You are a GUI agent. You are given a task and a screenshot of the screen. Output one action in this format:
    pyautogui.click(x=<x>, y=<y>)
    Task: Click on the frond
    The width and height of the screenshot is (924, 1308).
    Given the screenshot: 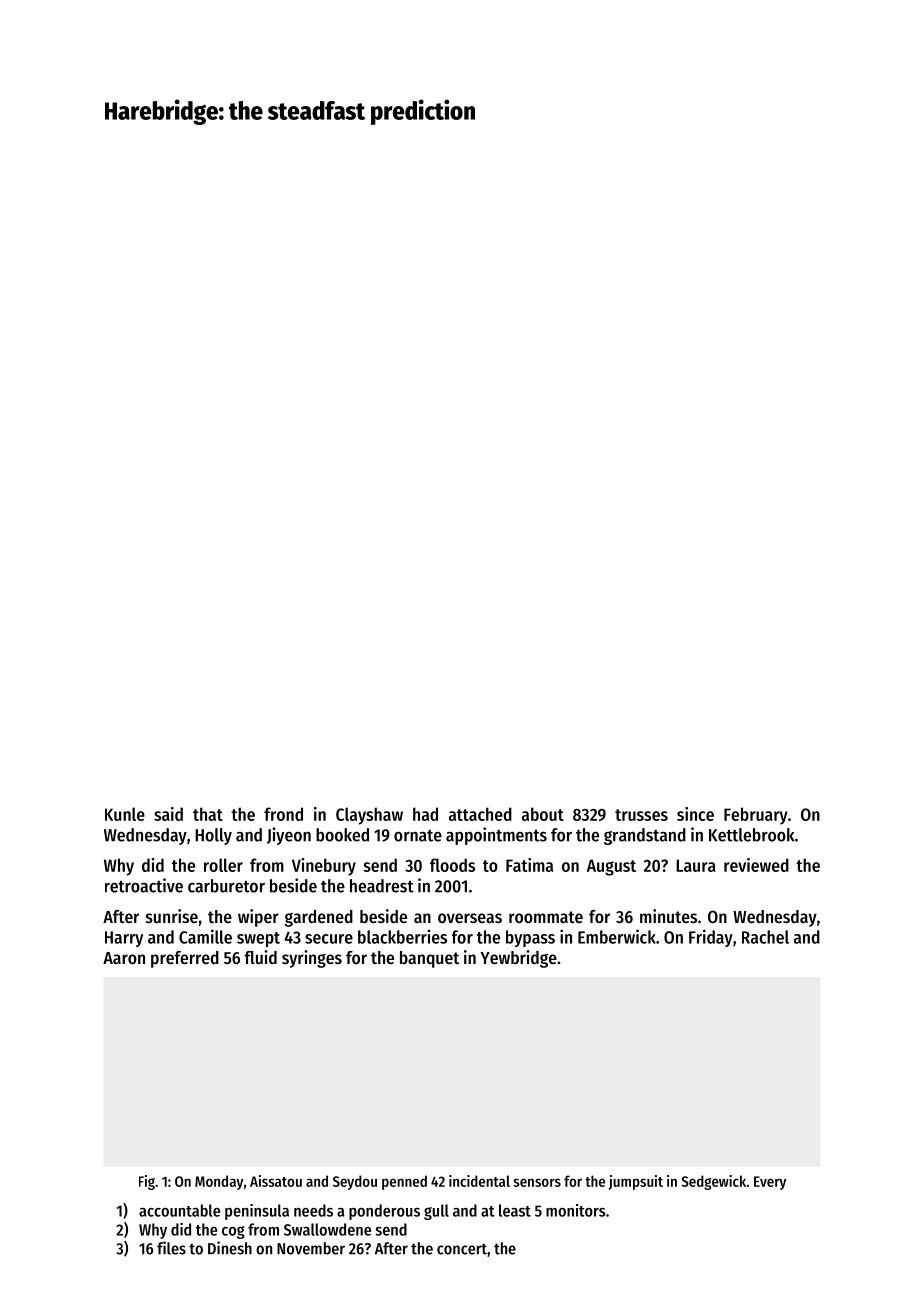 What is the action you would take?
    pyautogui.click(x=283, y=814)
